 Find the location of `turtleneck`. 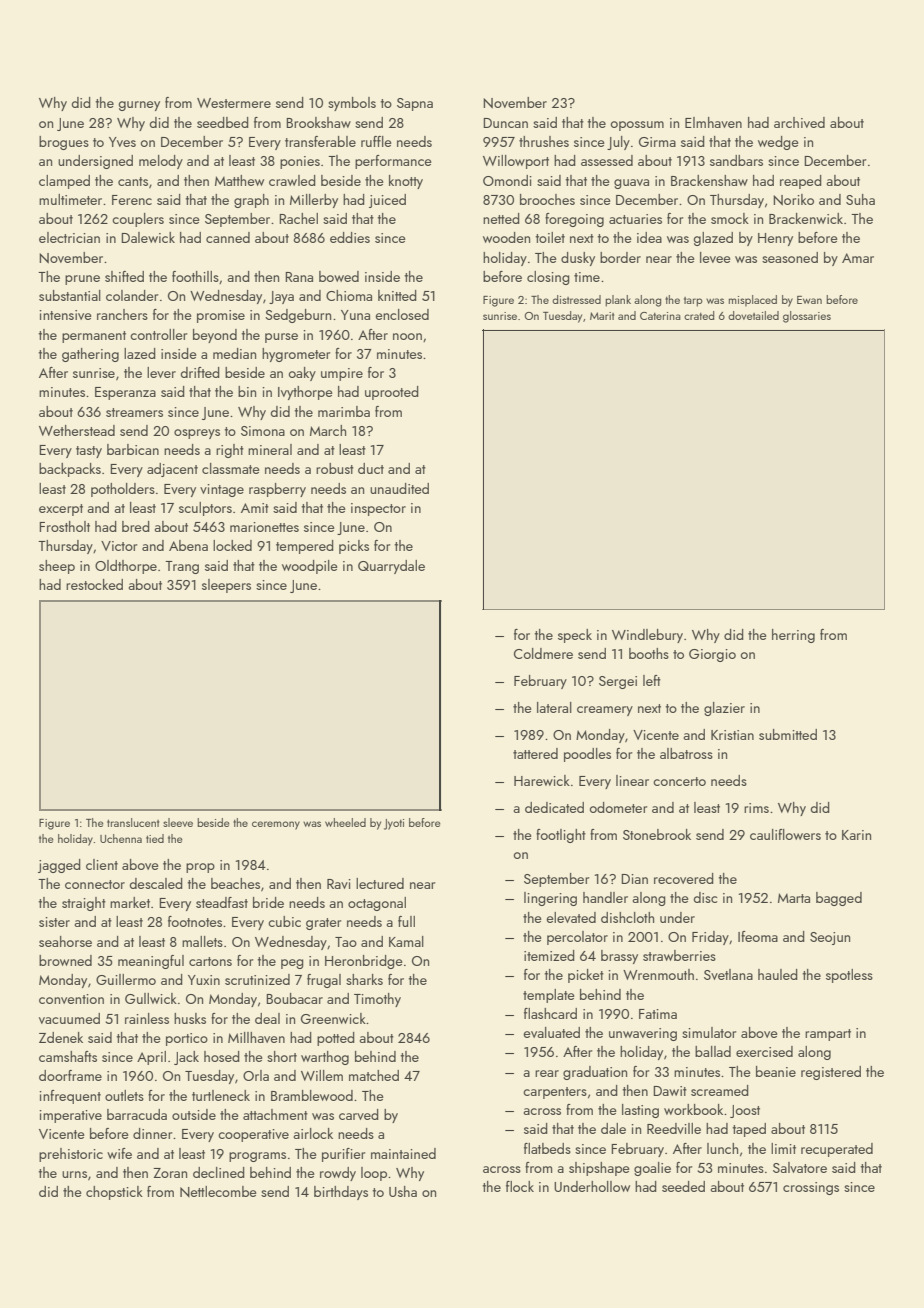

turtleneck is located at coordinates (221, 1095).
